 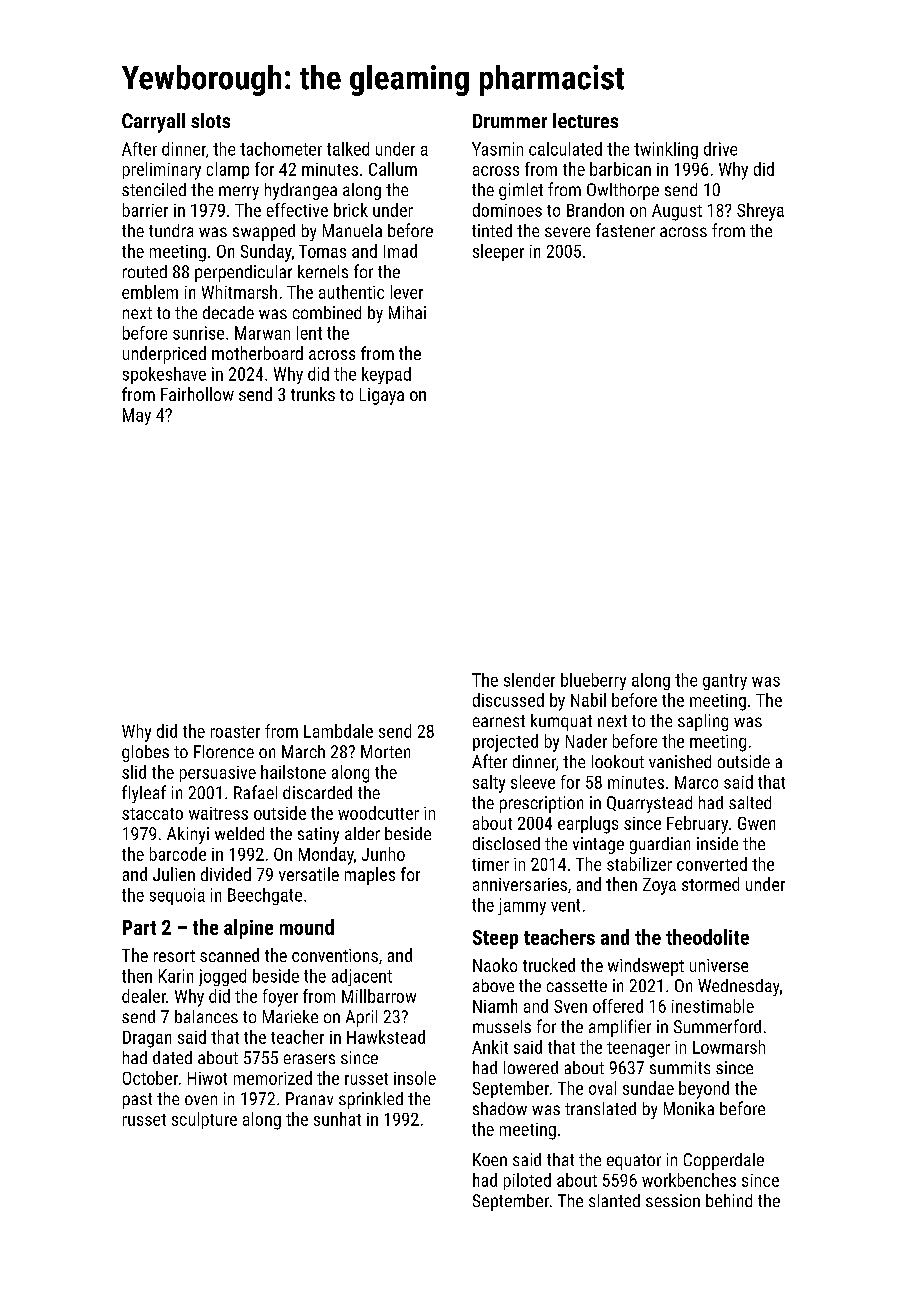 I want to click on Whitmarsh, so click(x=239, y=292).
